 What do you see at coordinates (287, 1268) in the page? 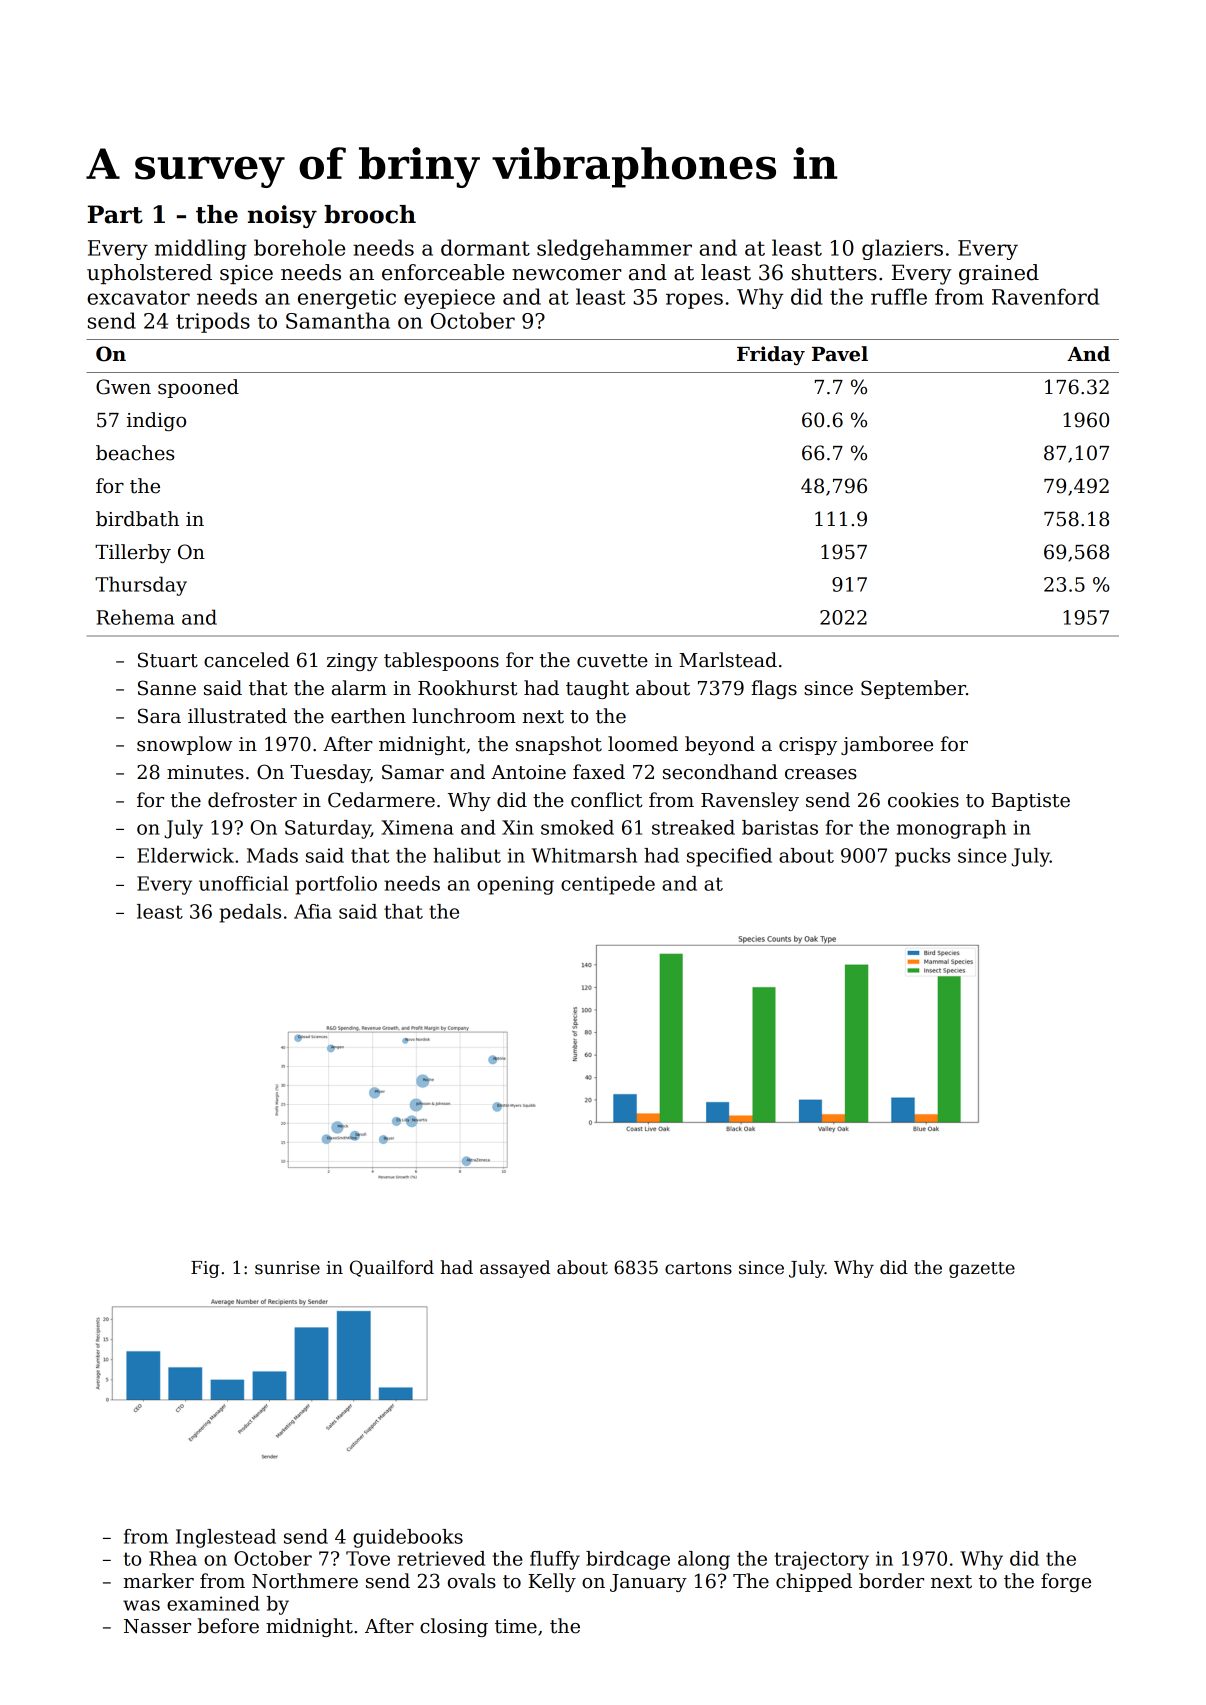
I see `sunrise` at bounding box center [287, 1268].
